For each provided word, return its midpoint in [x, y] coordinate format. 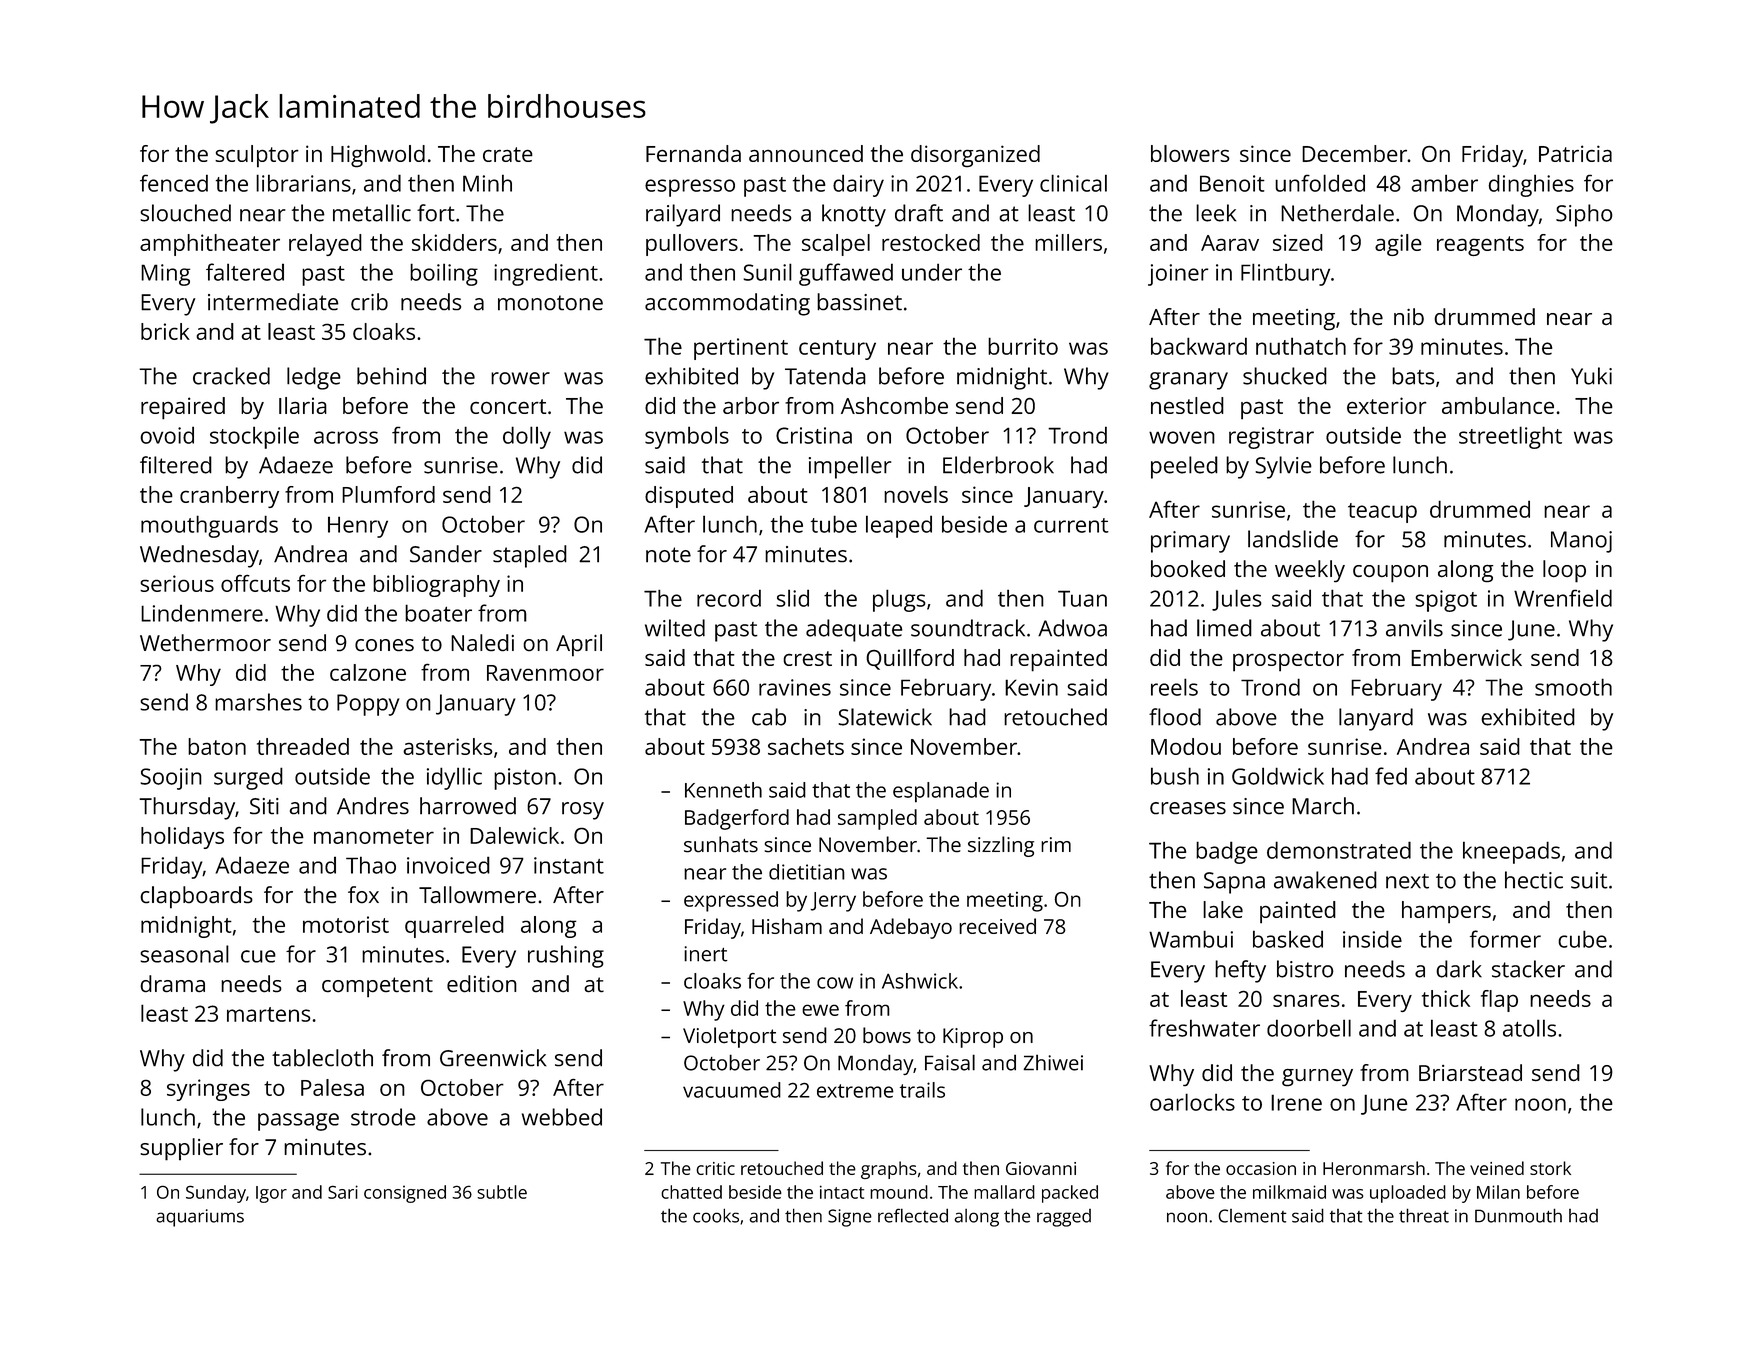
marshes [258, 702]
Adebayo [911, 928]
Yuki [1591, 376]
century [837, 350]
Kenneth [723, 790]
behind [391, 376]
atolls [1529, 1028]
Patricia [1575, 153]
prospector [1288, 661]
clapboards [196, 897]
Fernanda [693, 153]
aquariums [200, 1218]
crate [508, 154]
